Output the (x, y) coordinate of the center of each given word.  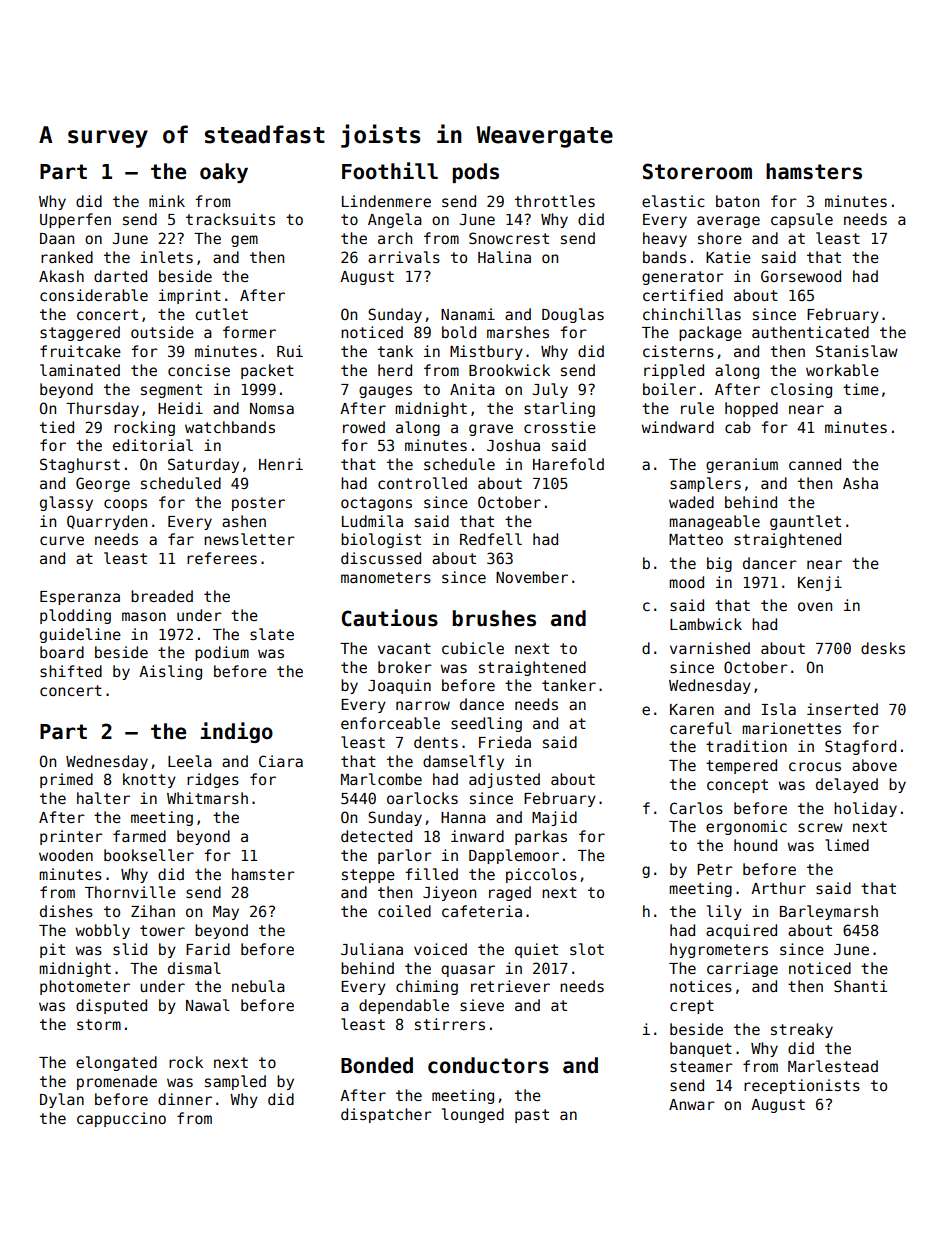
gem (244, 241)
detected (376, 836)
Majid (554, 818)
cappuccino (121, 1119)
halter (103, 798)
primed (66, 780)
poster (258, 504)
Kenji (820, 583)
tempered (741, 766)
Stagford (860, 747)
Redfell (491, 539)
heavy (665, 239)
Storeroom (697, 171)
